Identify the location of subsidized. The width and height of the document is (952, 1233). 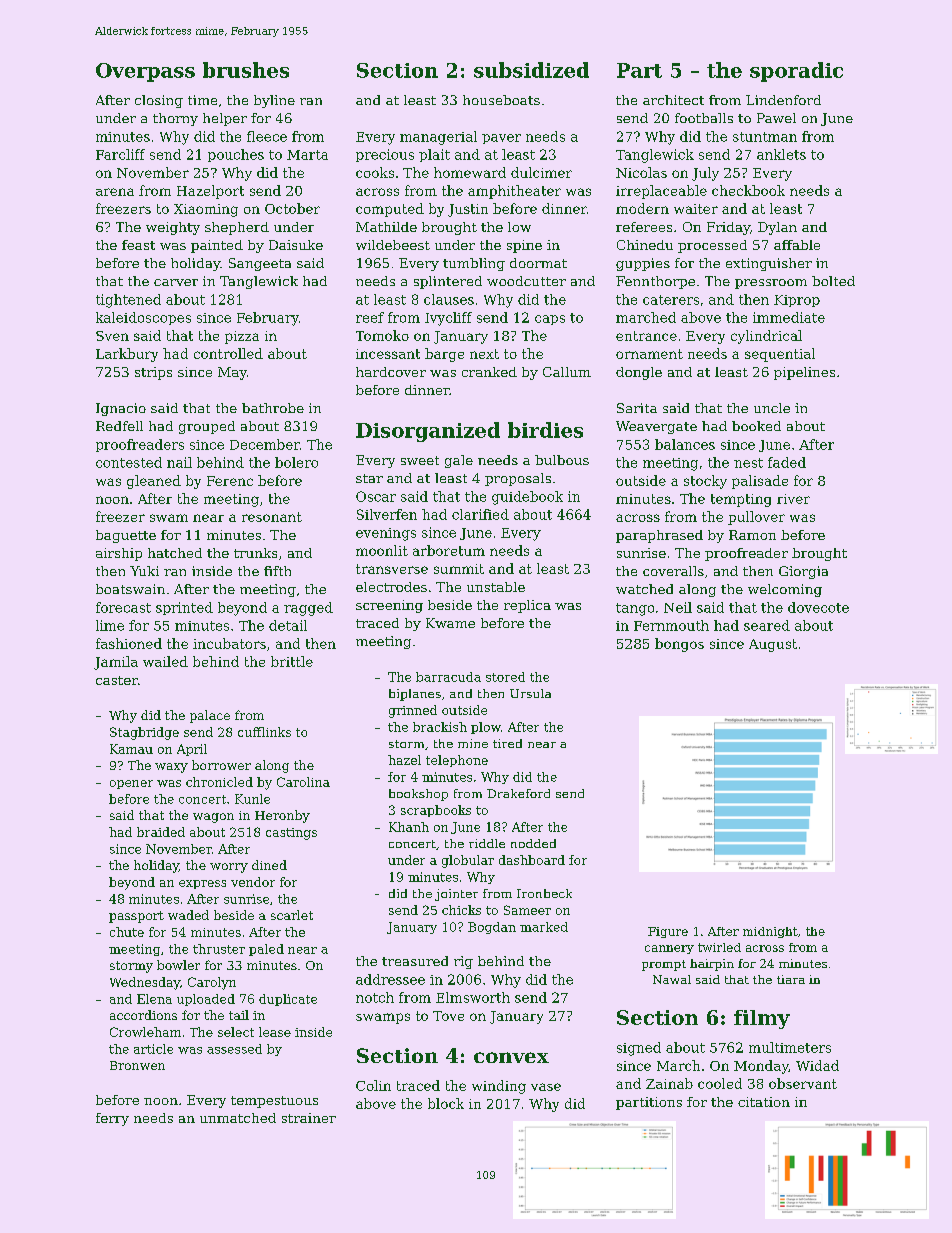
(531, 70).
